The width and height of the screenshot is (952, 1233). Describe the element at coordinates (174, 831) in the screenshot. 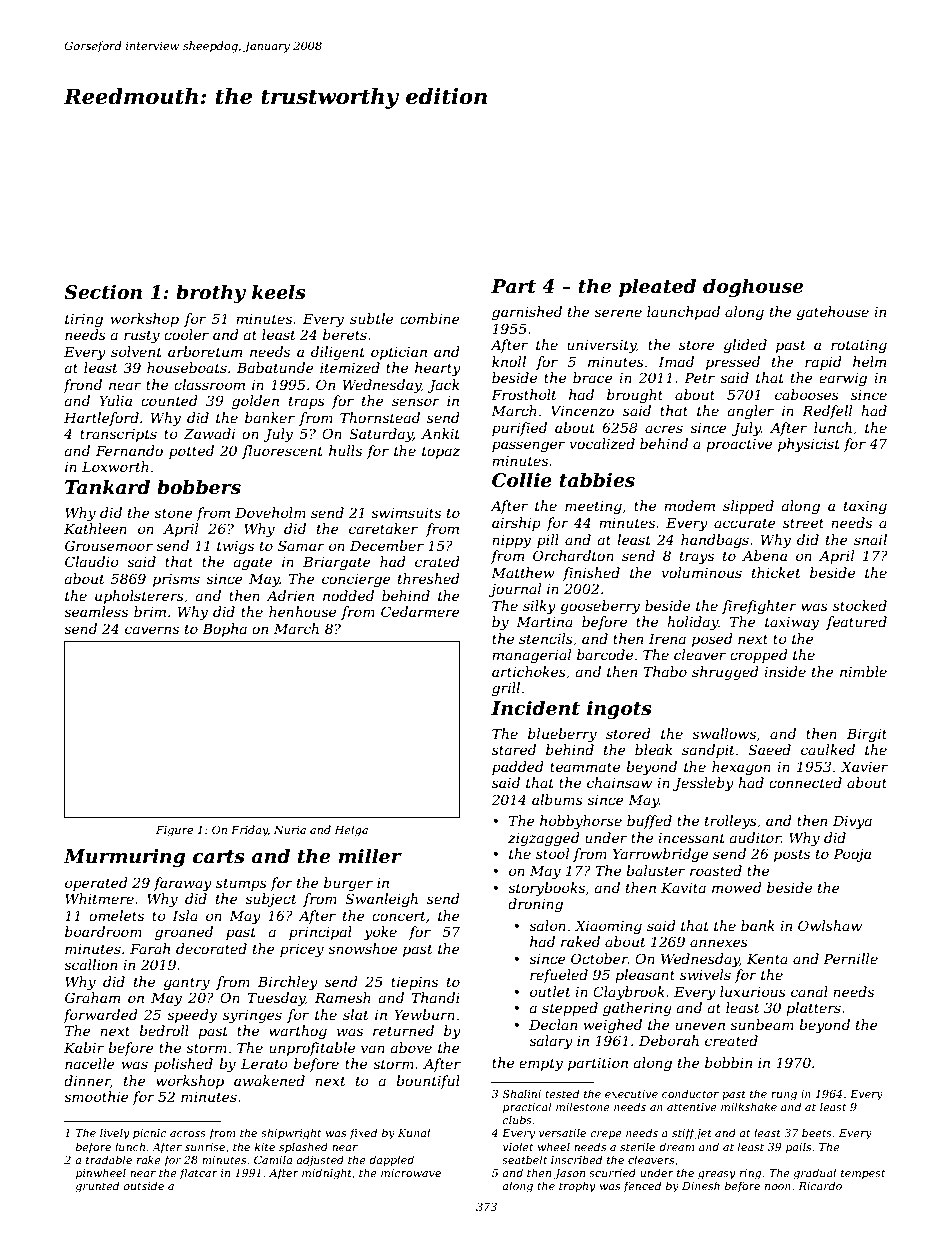

I see `Figure` at that location.
